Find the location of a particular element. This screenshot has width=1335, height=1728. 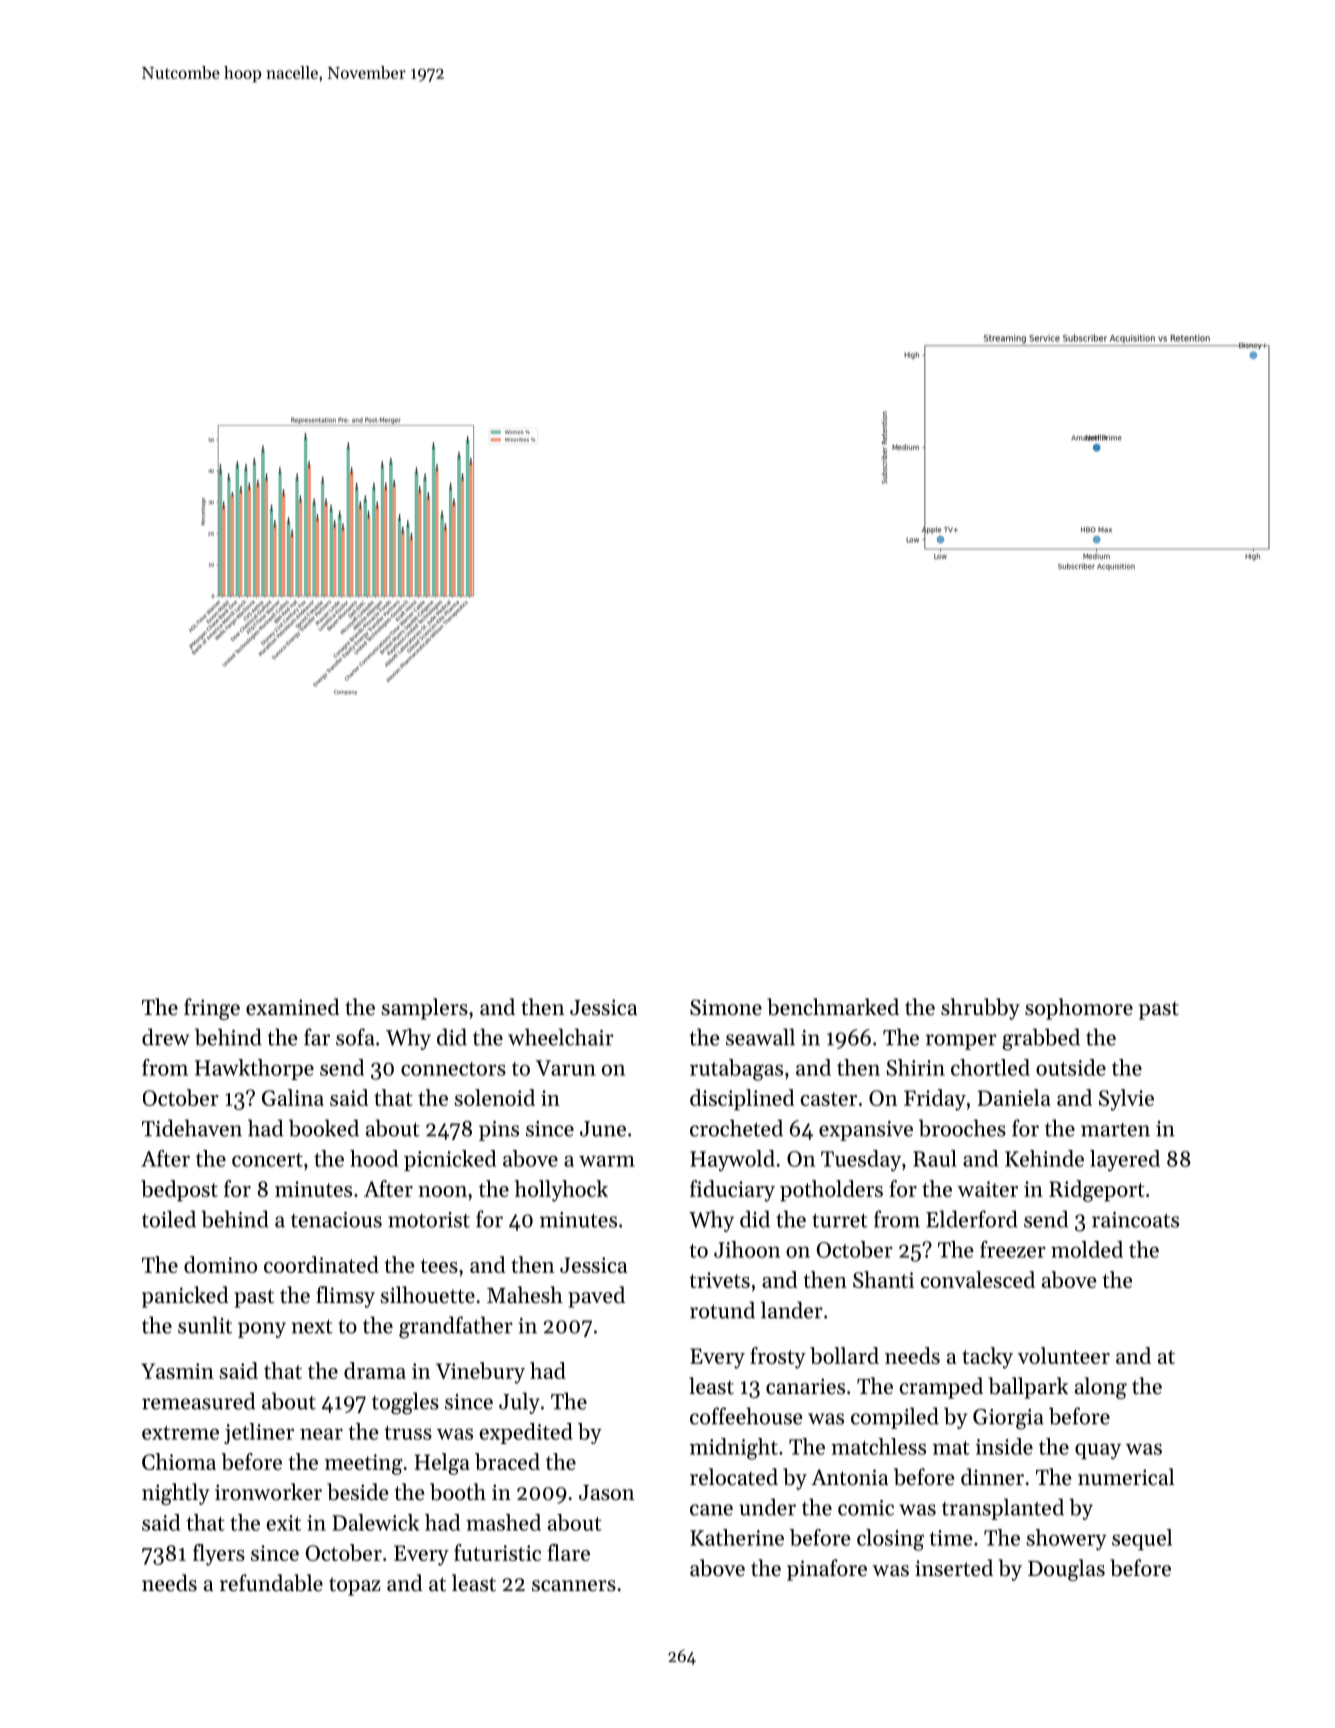

Douglas is located at coordinates (1066, 1570).
